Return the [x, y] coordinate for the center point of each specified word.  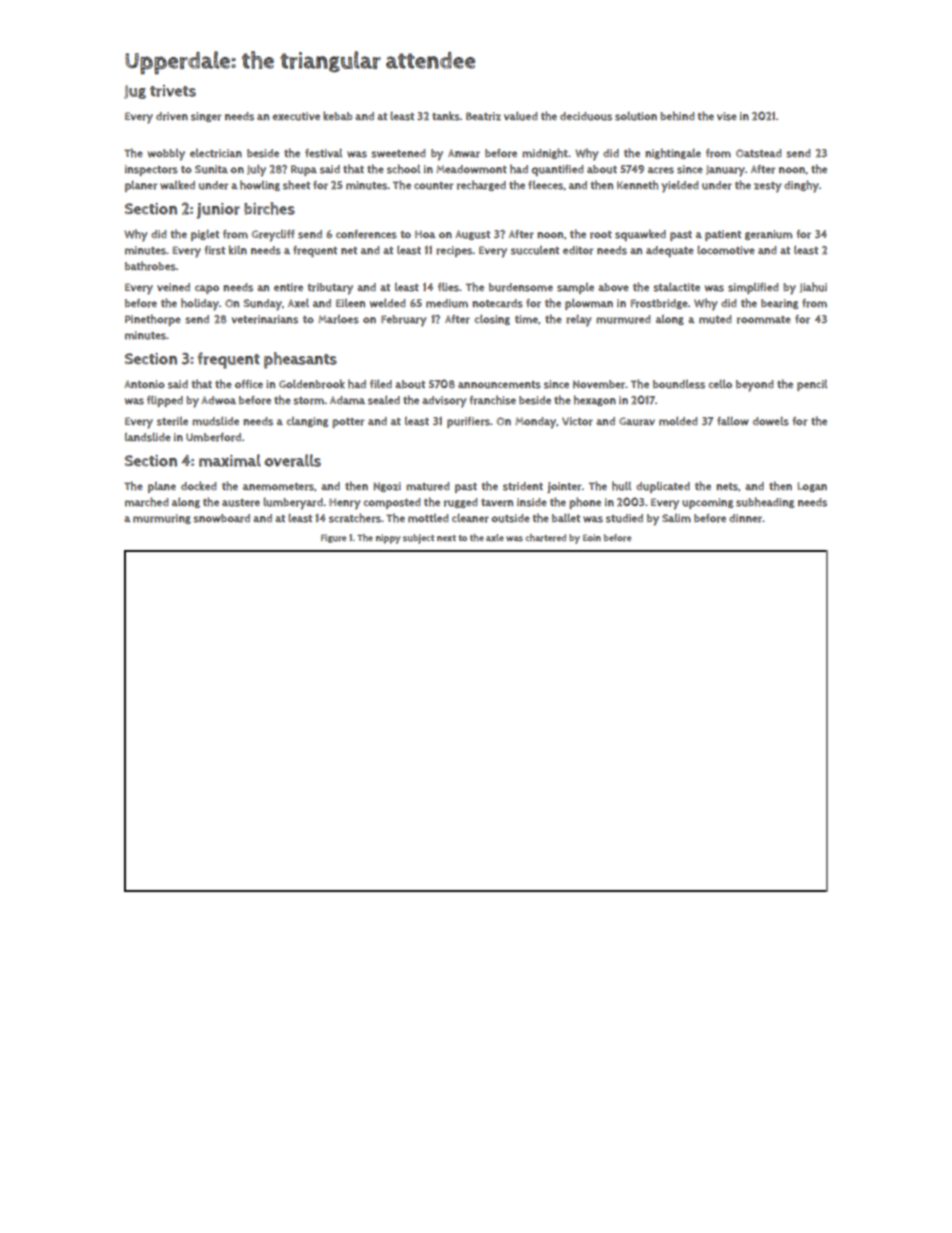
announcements [499, 385]
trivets [173, 91]
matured [428, 486]
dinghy [801, 186]
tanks [446, 116]
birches [269, 208]
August [472, 235]
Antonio [144, 384]
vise [727, 116]
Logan [812, 487]
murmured [623, 319]
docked [199, 486]
